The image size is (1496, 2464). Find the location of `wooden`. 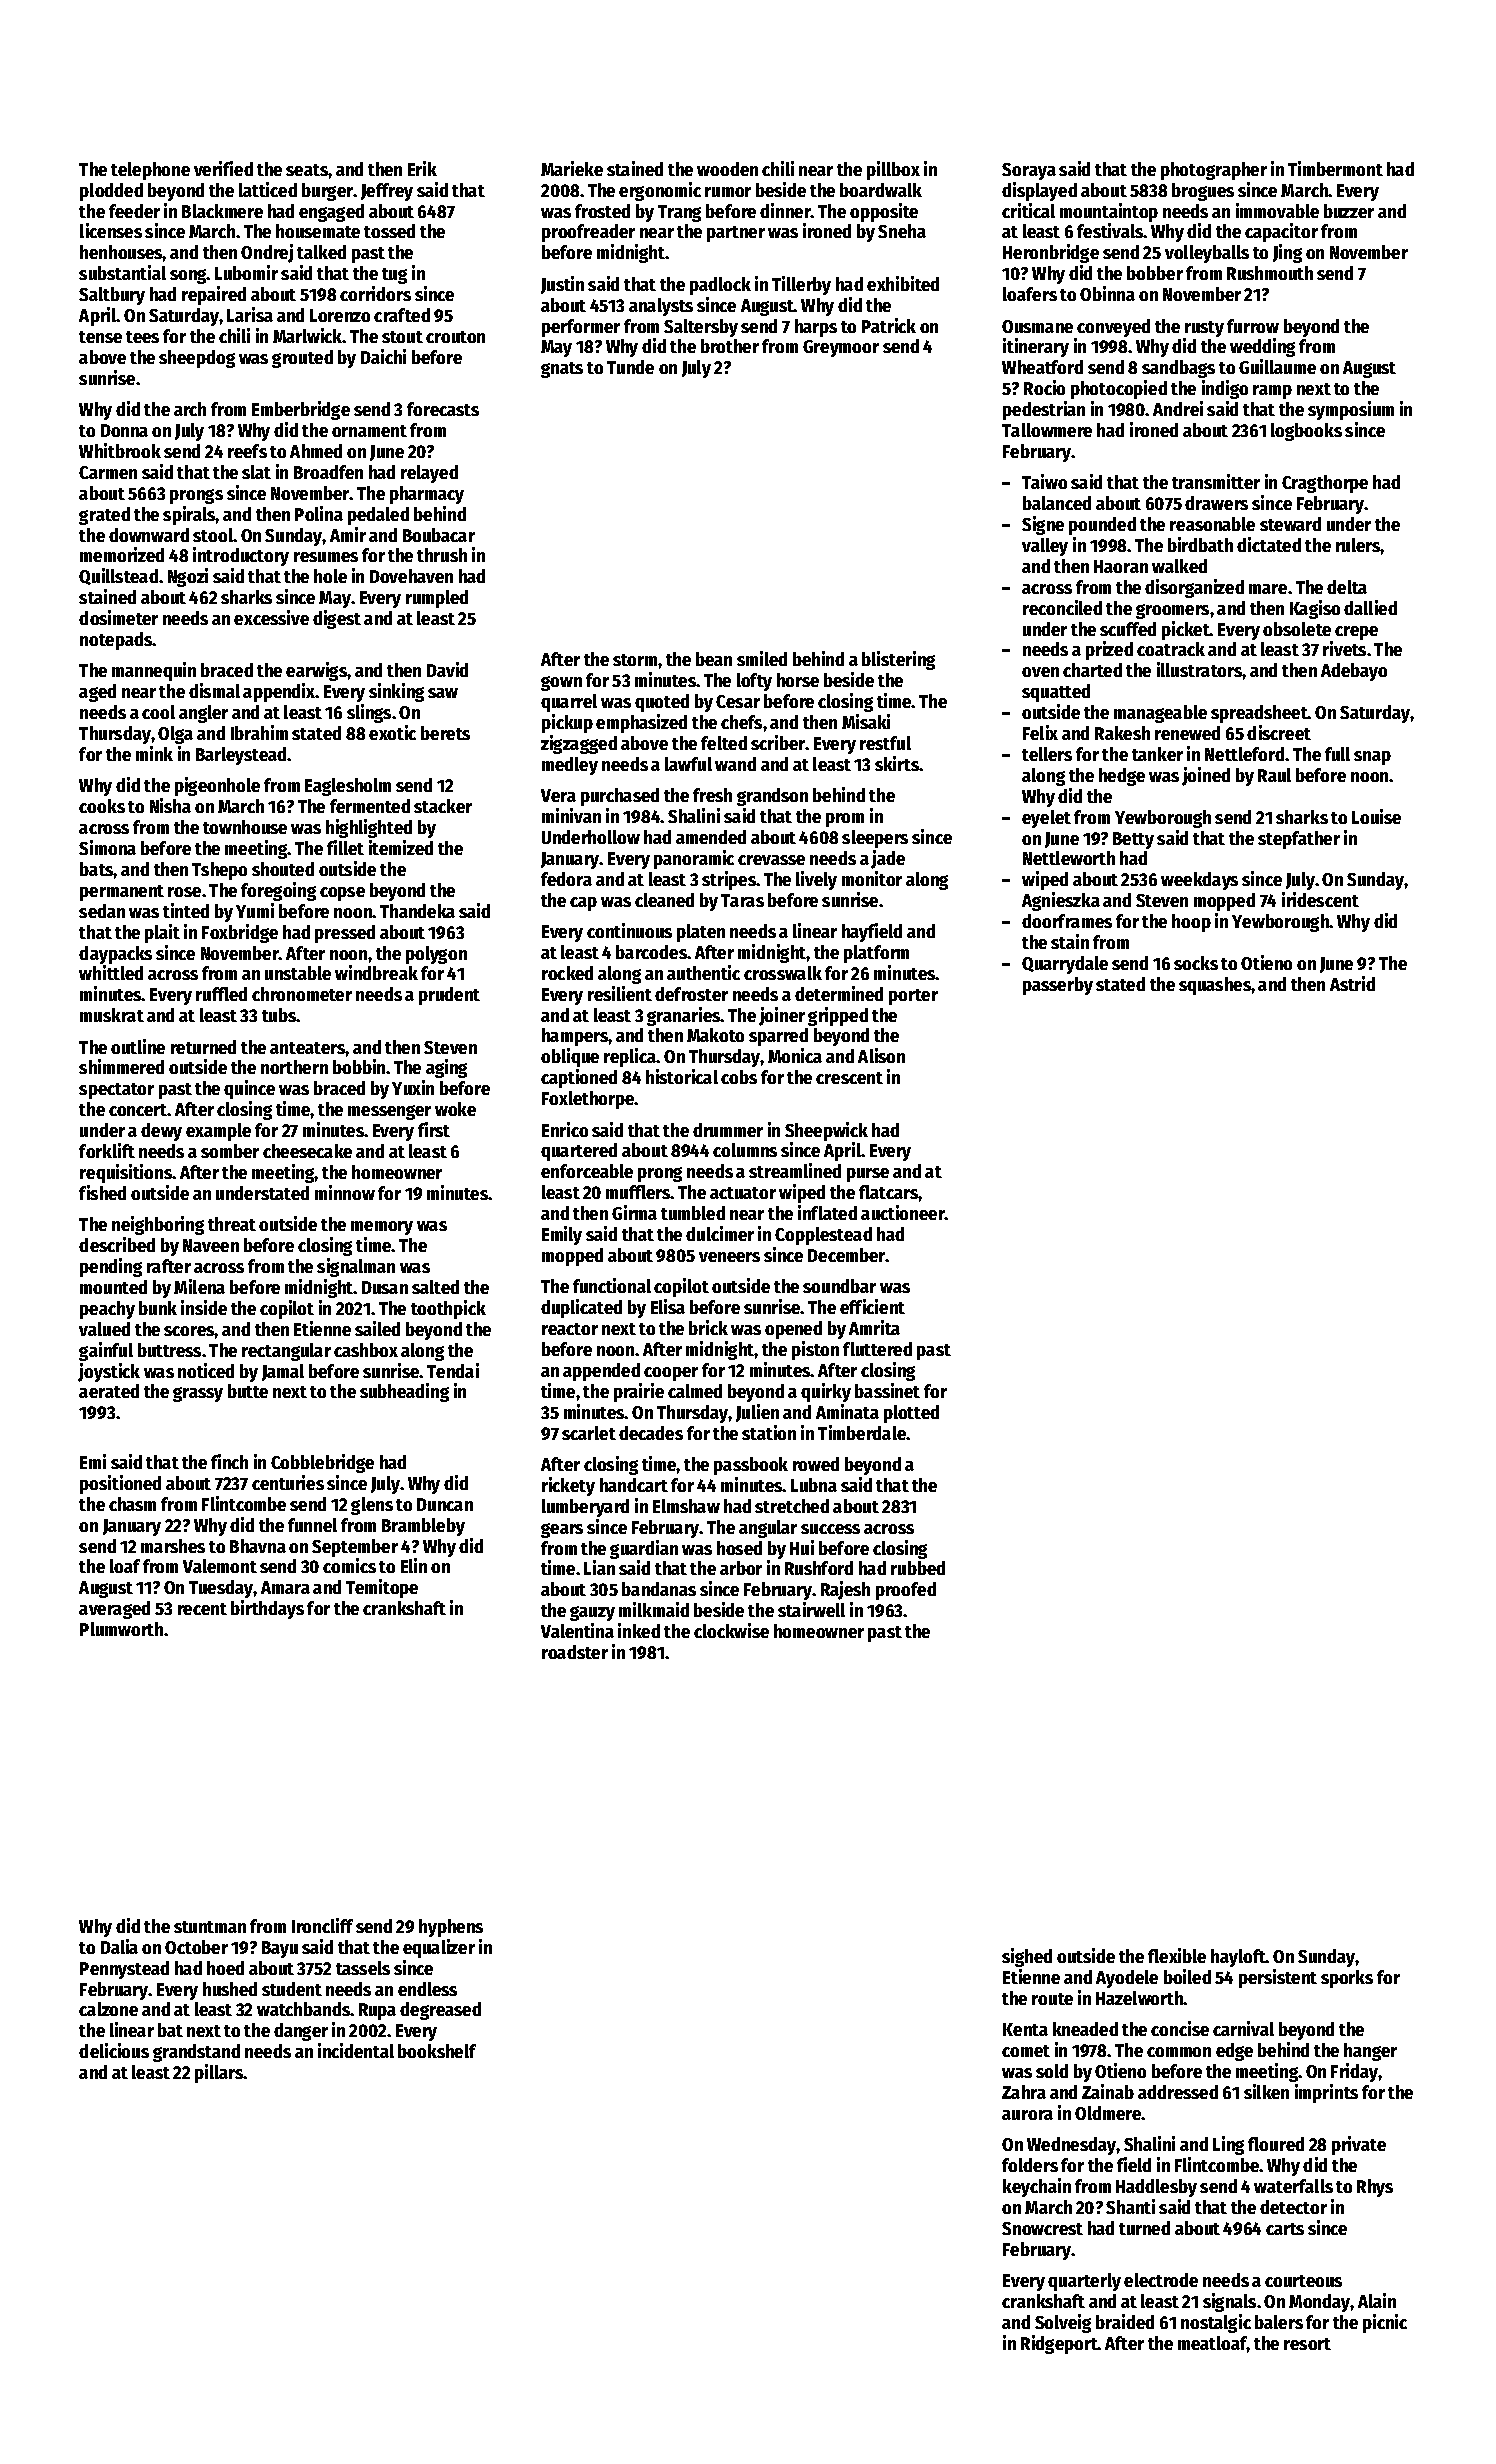

wooden is located at coordinates (727, 169).
